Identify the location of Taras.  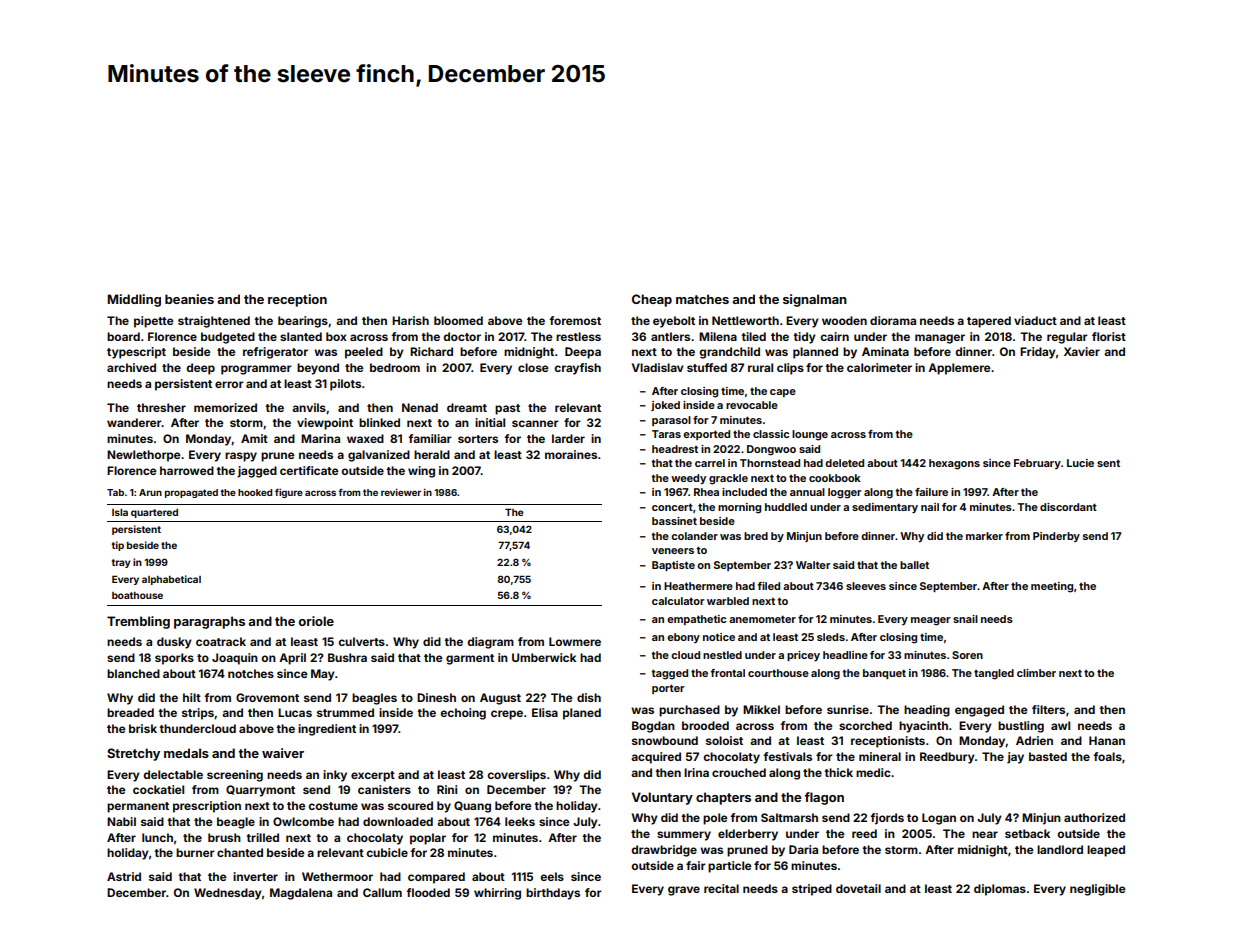
(666, 434).
